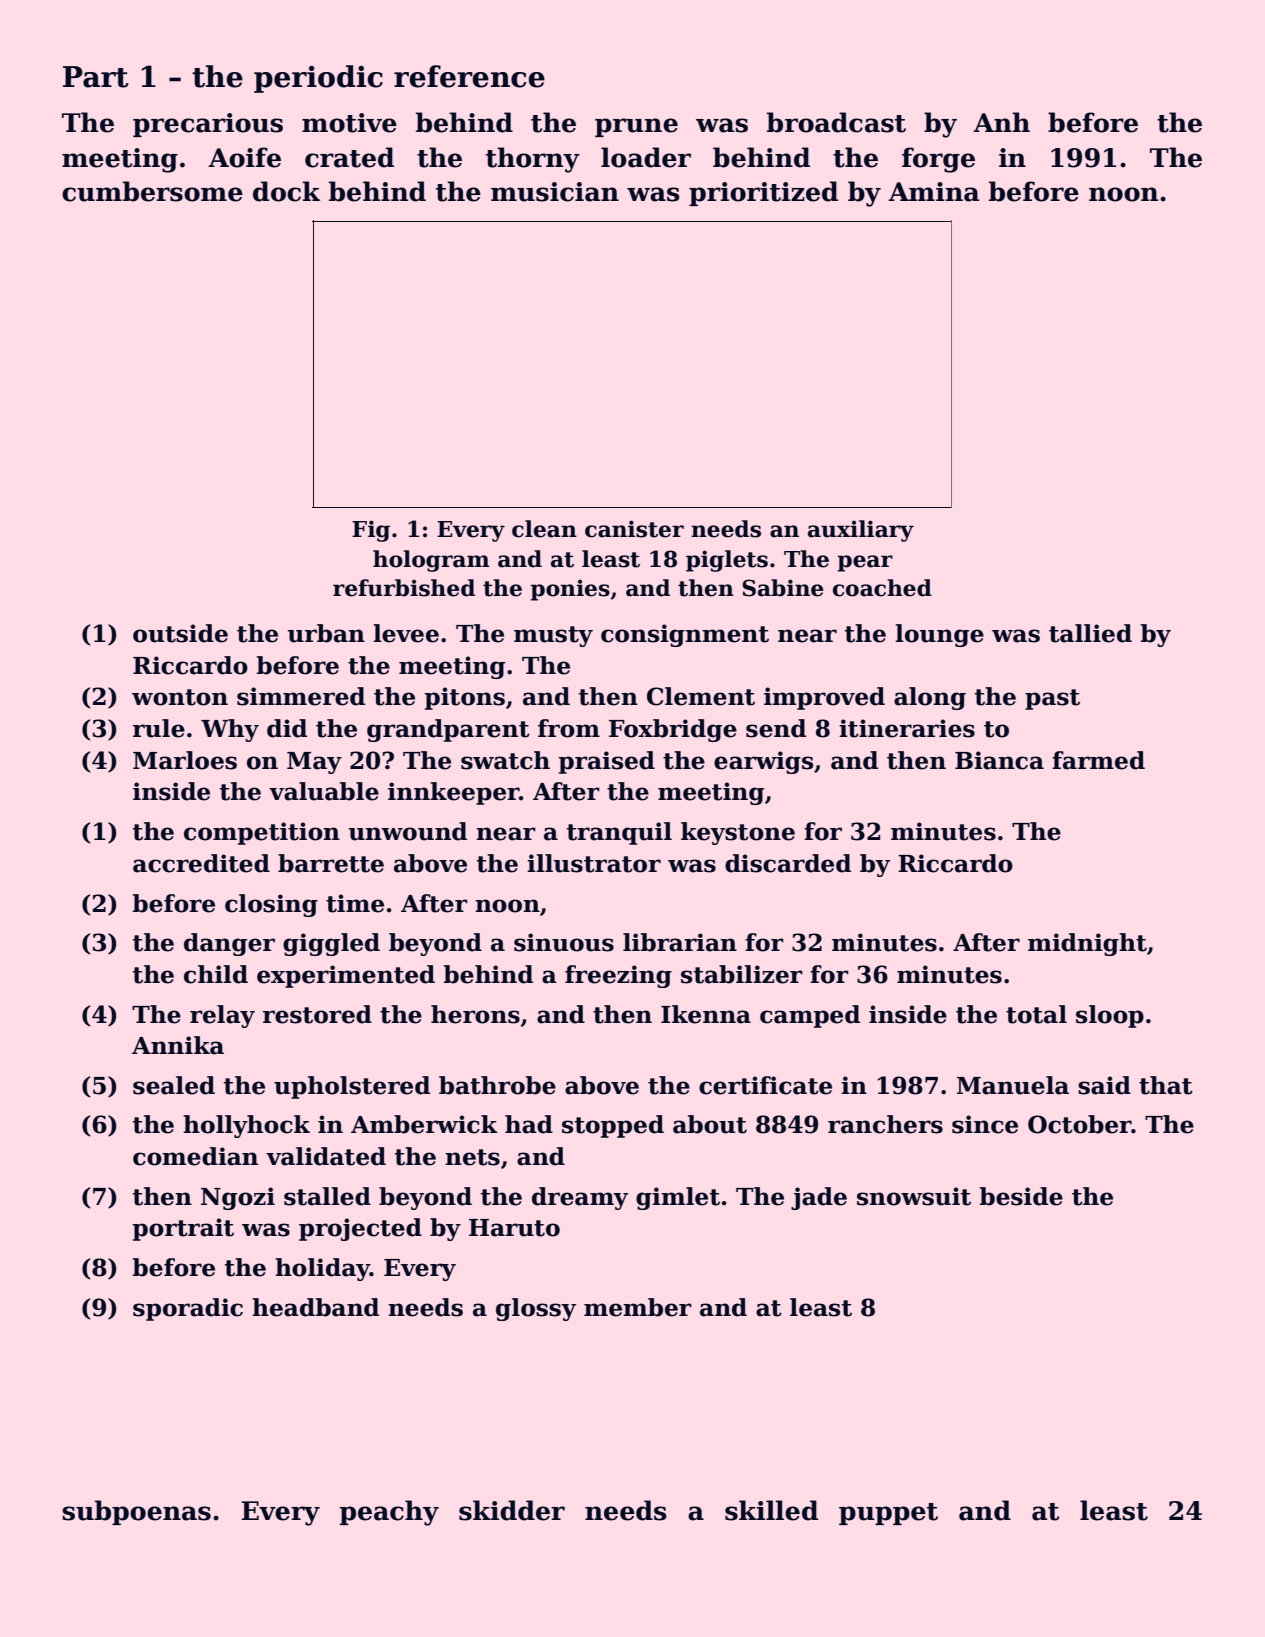 This screenshot has width=1265, height=1637. What do you see at coordinates (1090, 633) in the screenshot?
I see `tallied` at bounding box center [1090, 633].
